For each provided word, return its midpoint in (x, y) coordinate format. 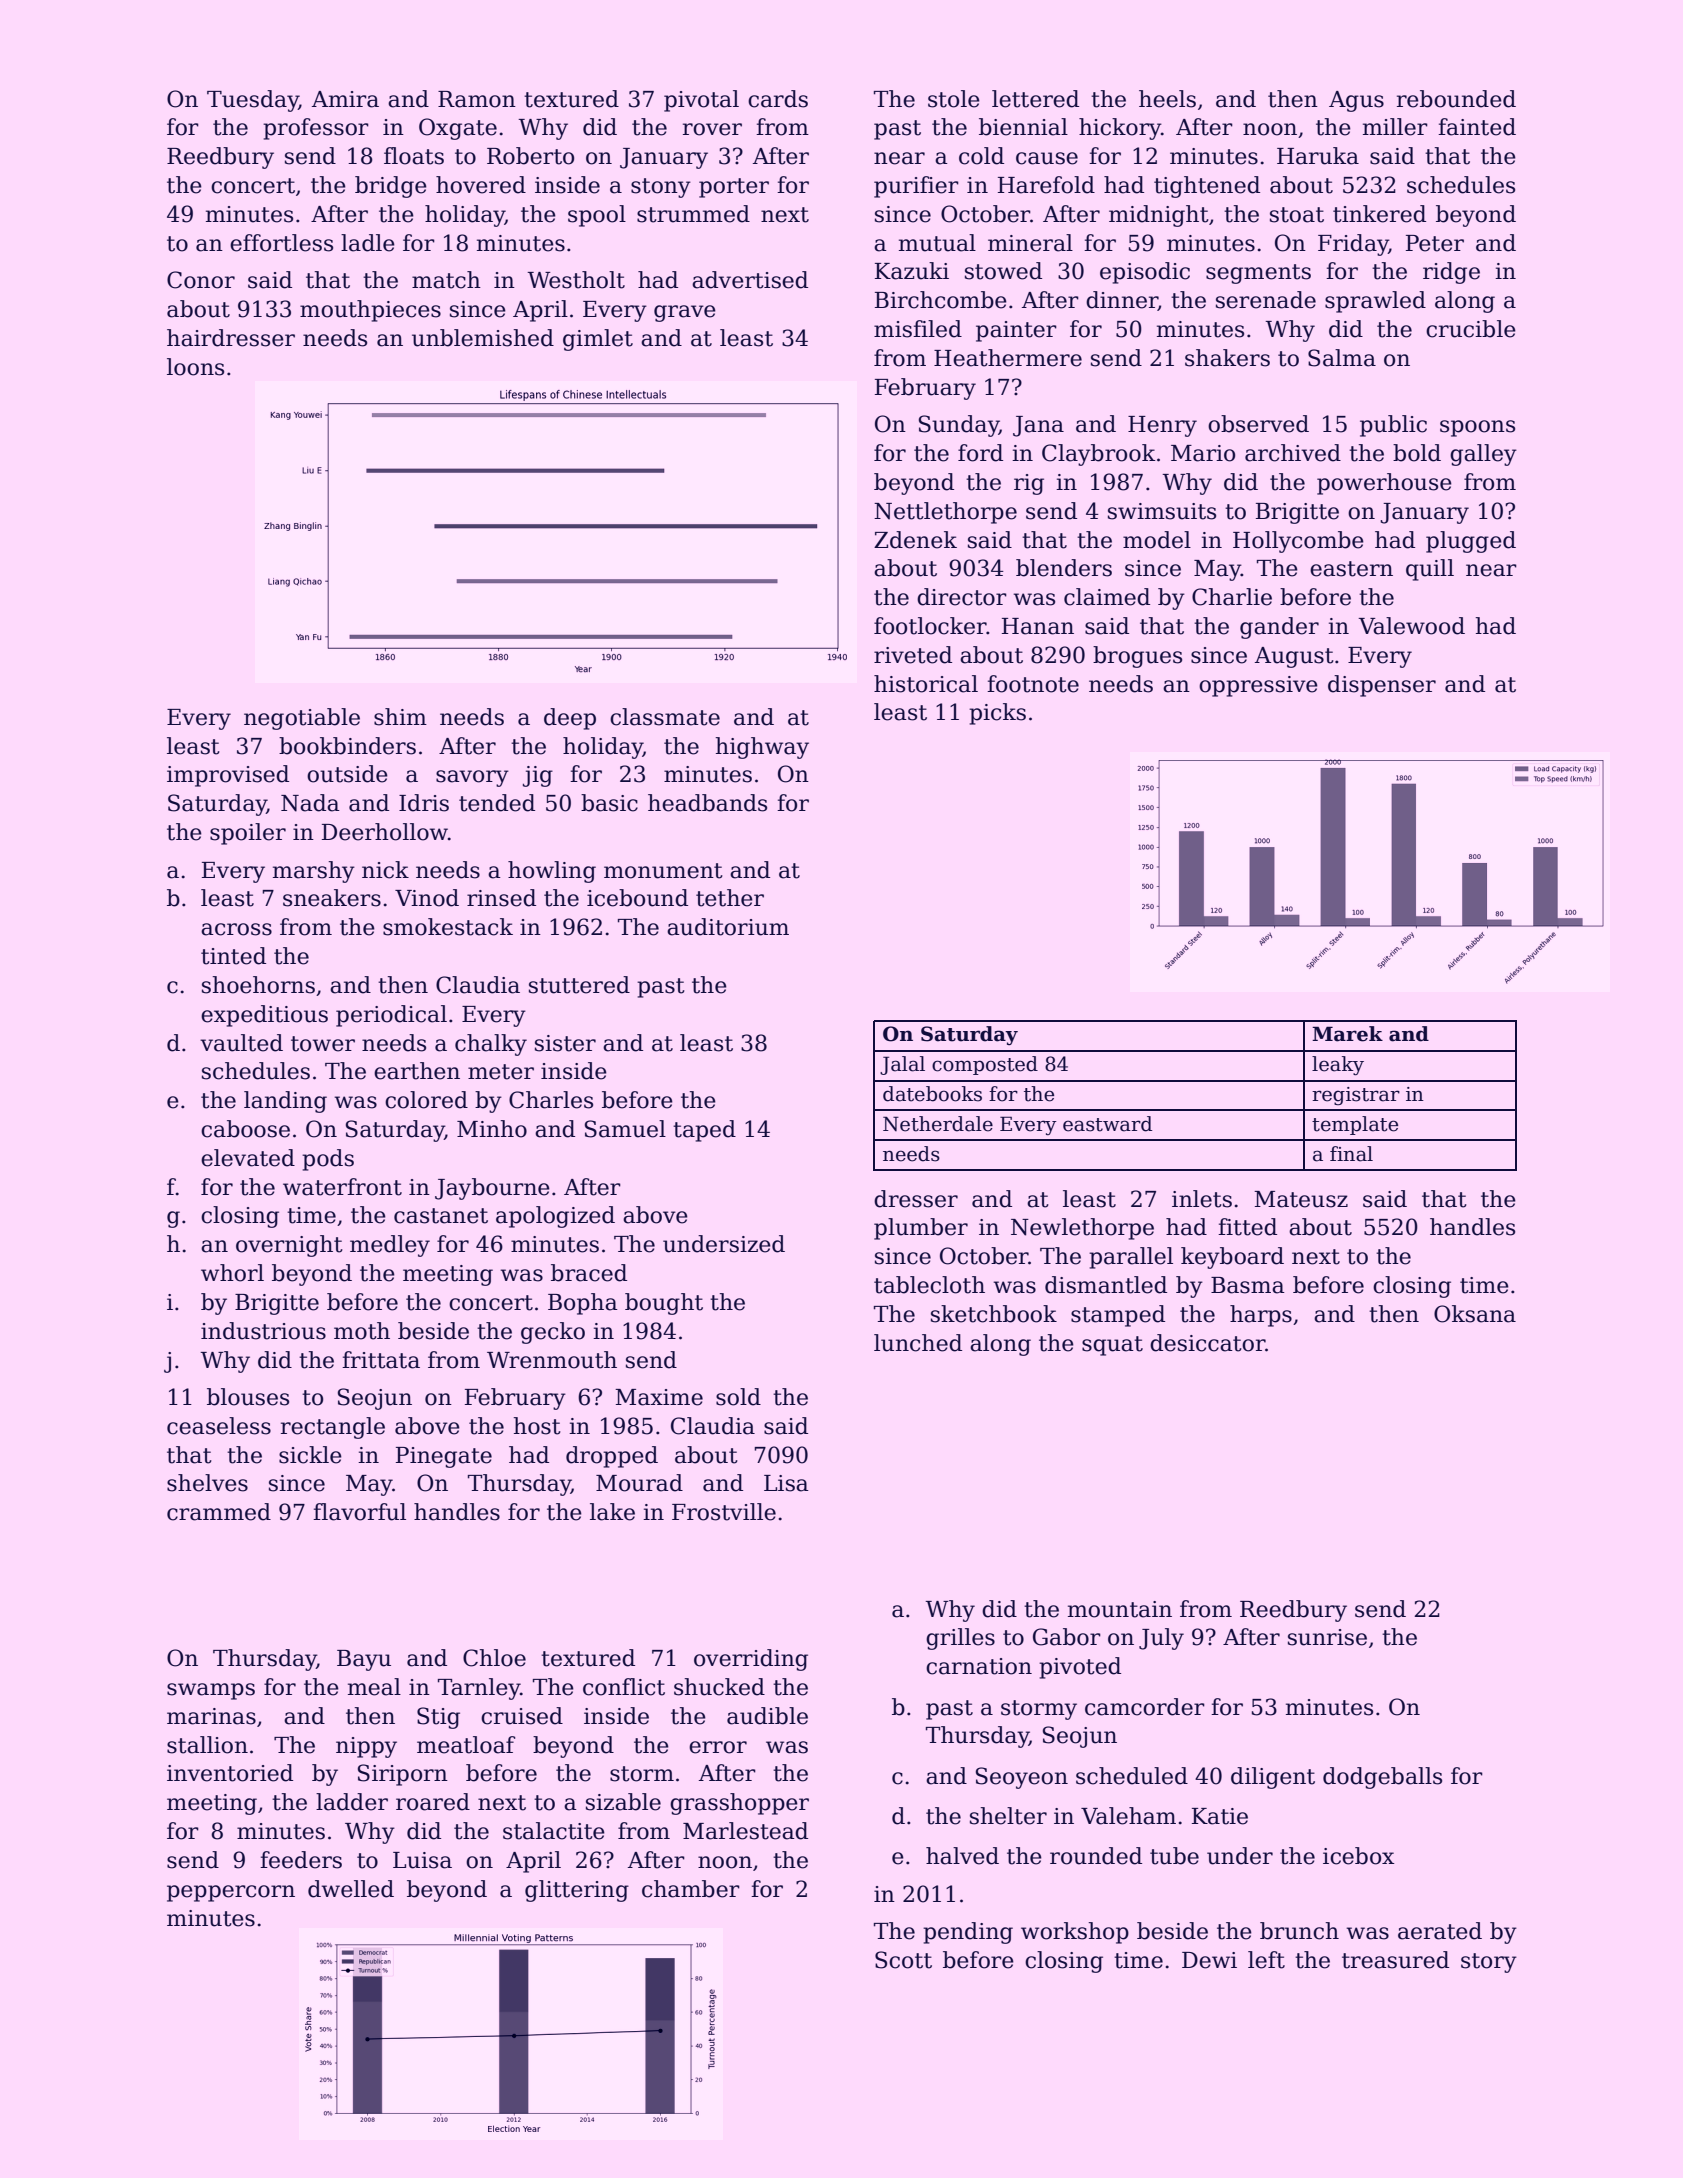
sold (738, 1397)
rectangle (333, 1428)
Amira (345, 99)
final (1351, 1154)
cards (778, 99)
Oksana (1475, 1314)
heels (1167, 99)
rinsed (501, 898)
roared (433, 1802)
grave (685, 313)
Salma (1342, 358)
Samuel (625, 1129)
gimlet (598, 340)
